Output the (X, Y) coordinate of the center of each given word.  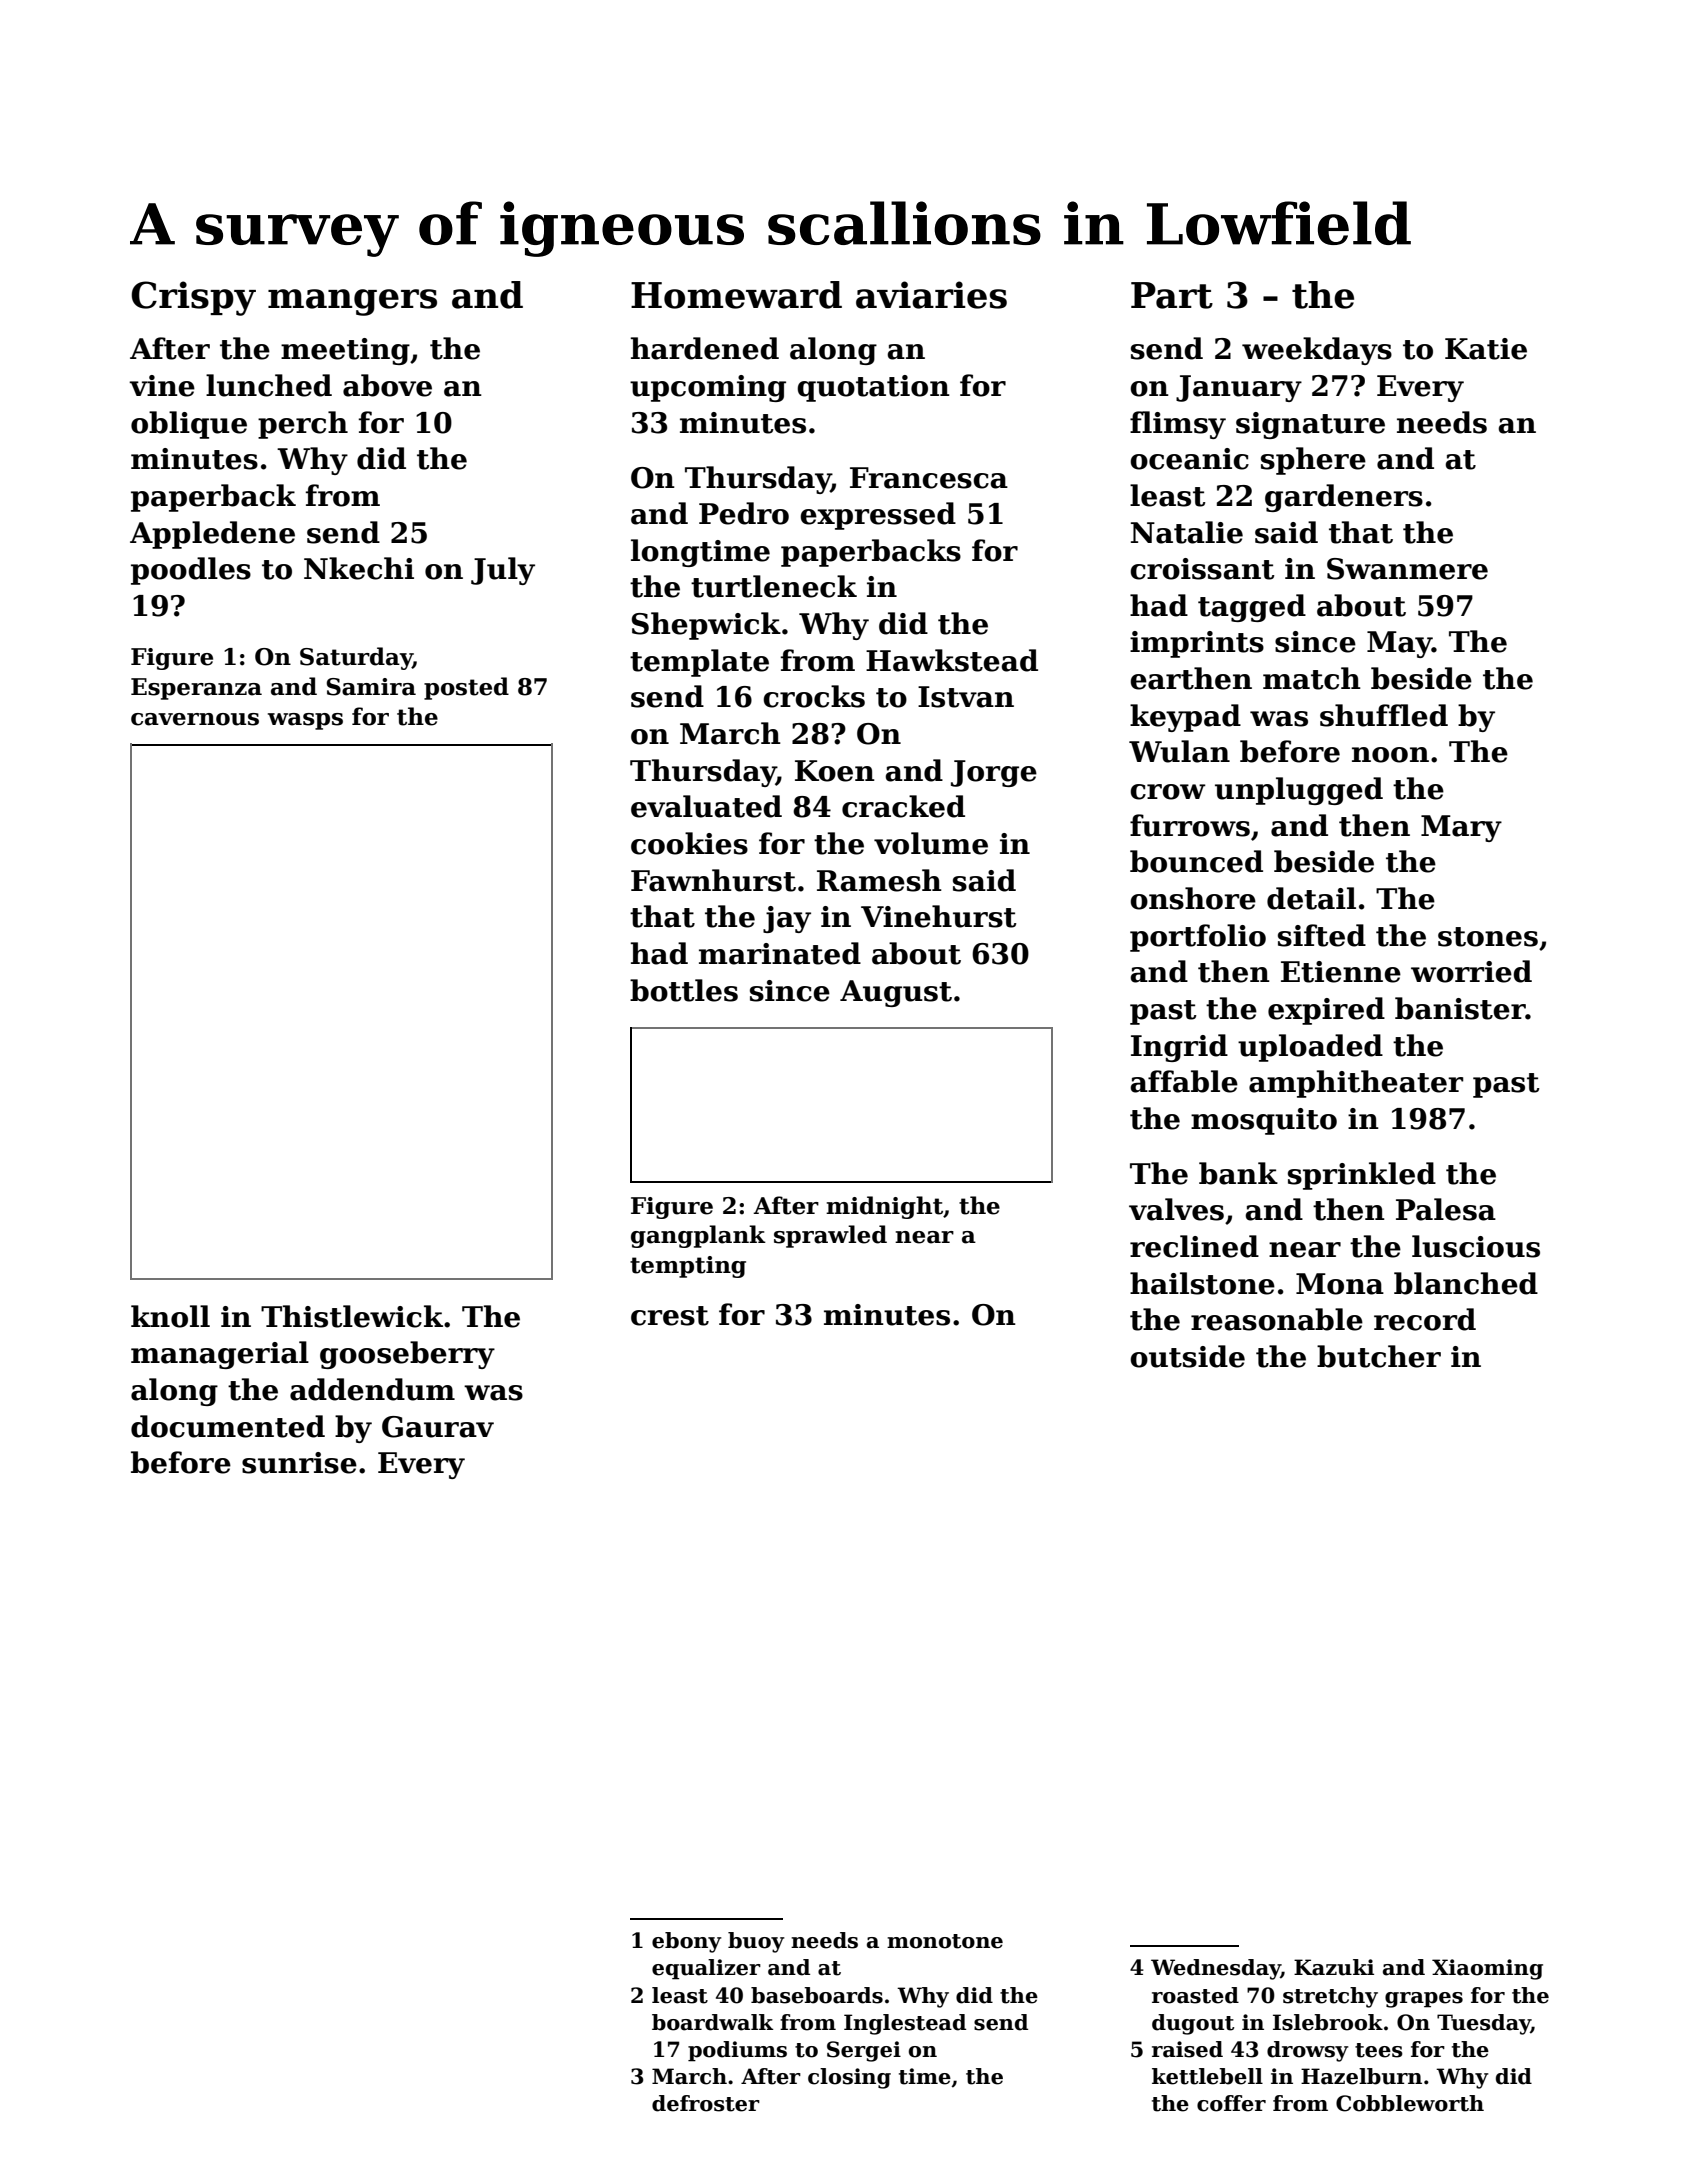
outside (1187, 1356)
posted (466, 688)
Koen (835, 771)
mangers (352, 302)
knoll (170, 1316)
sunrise (299, 1463)
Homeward (736, 295)
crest (670, 1316)
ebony (687, 1942)
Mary (1461, 828)
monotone (945, 1941)
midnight (884, 1207)
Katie (1486, 349)
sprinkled (1362, 1176)
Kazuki (1334, 1967)
